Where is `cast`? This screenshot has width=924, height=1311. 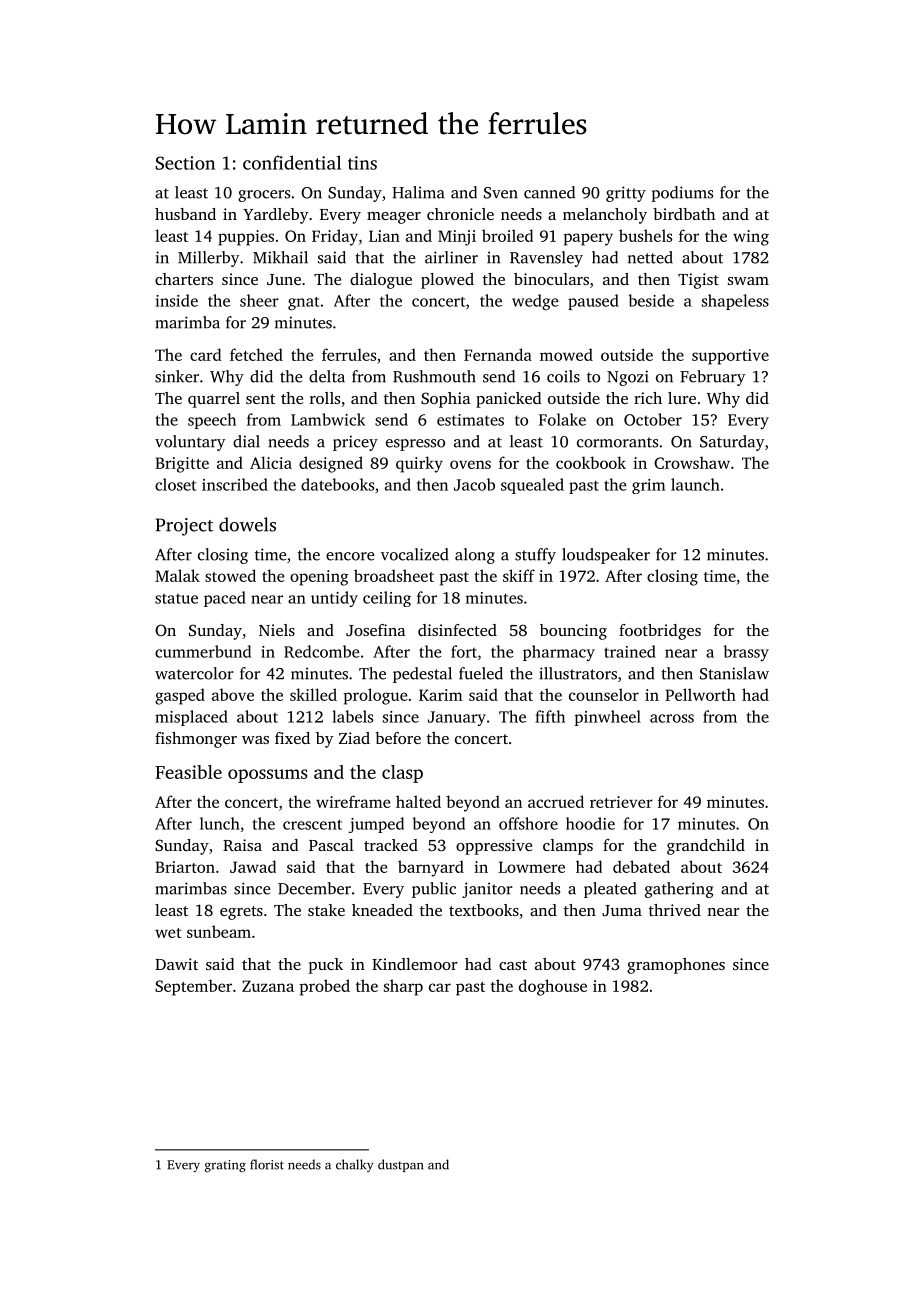
cast is located at coordinates (513, 965).
